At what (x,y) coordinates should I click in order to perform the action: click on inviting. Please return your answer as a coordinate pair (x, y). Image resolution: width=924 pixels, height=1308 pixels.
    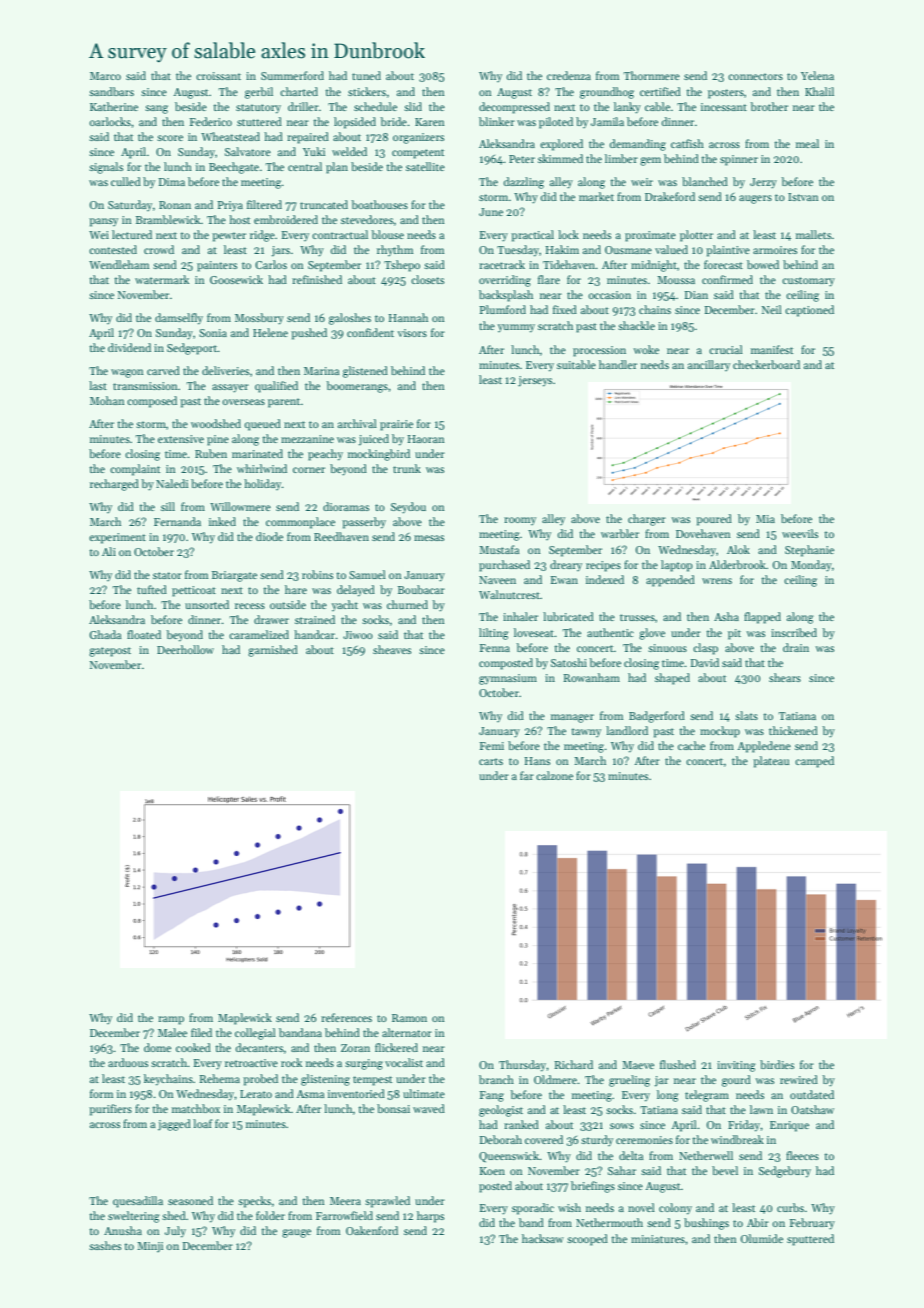
    Looking at the image, I should click on (736, 1066).
